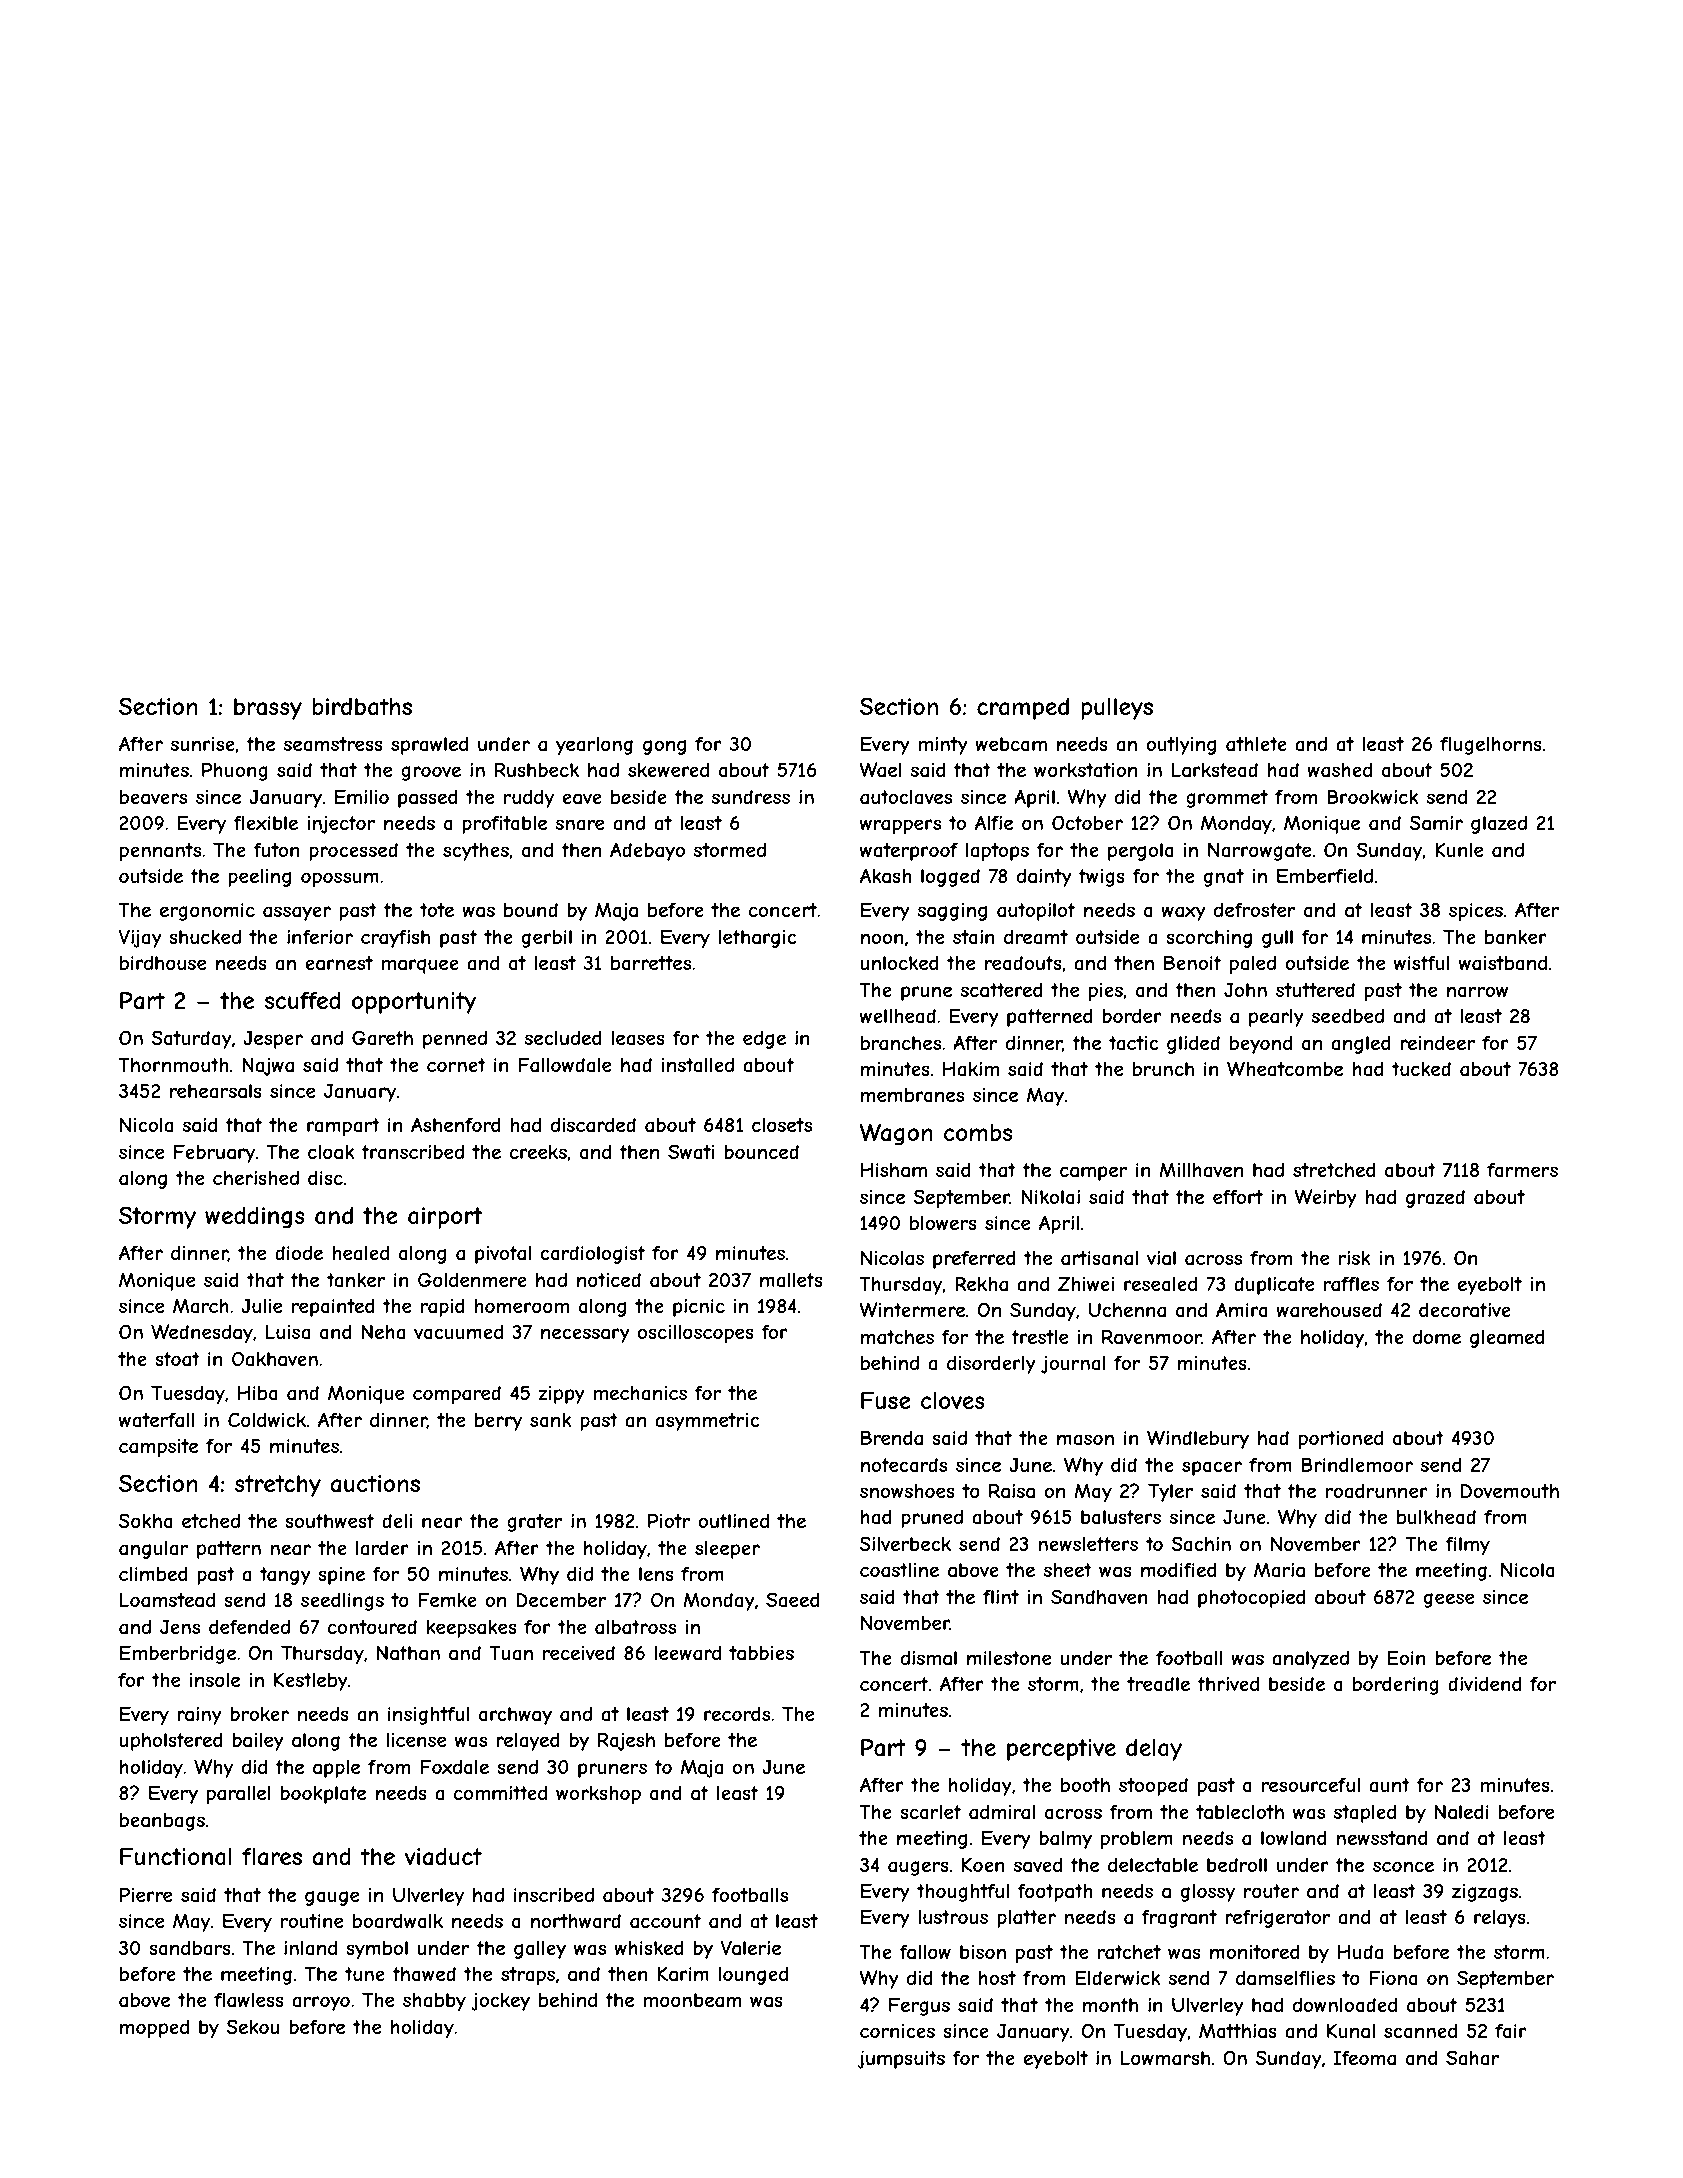 The height and width of the page is (2178, 1683). I want to click on October, so click(1087, 822).
